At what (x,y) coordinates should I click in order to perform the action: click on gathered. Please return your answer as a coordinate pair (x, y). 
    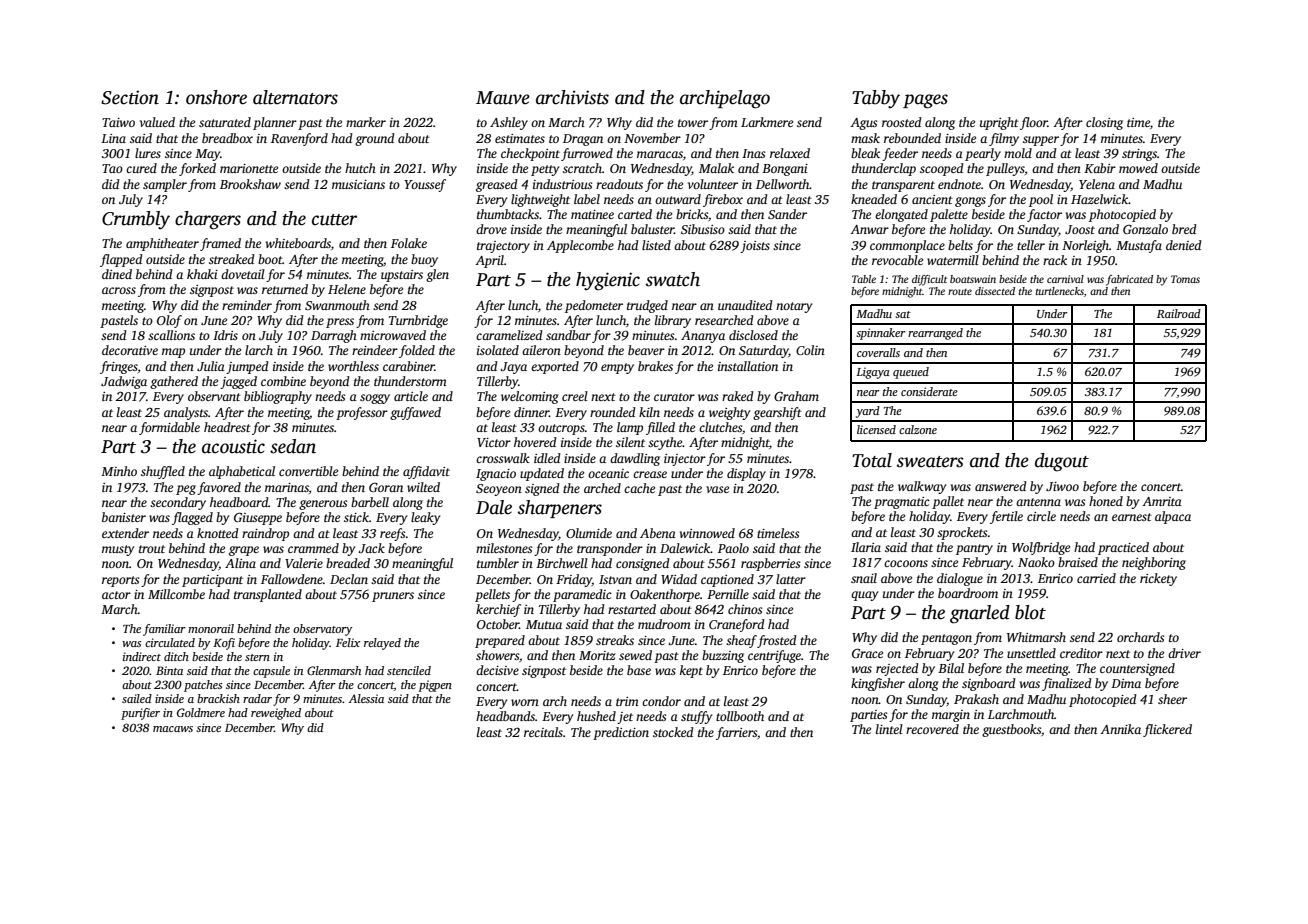
    Looking at the image, I should click on (174, 382).
